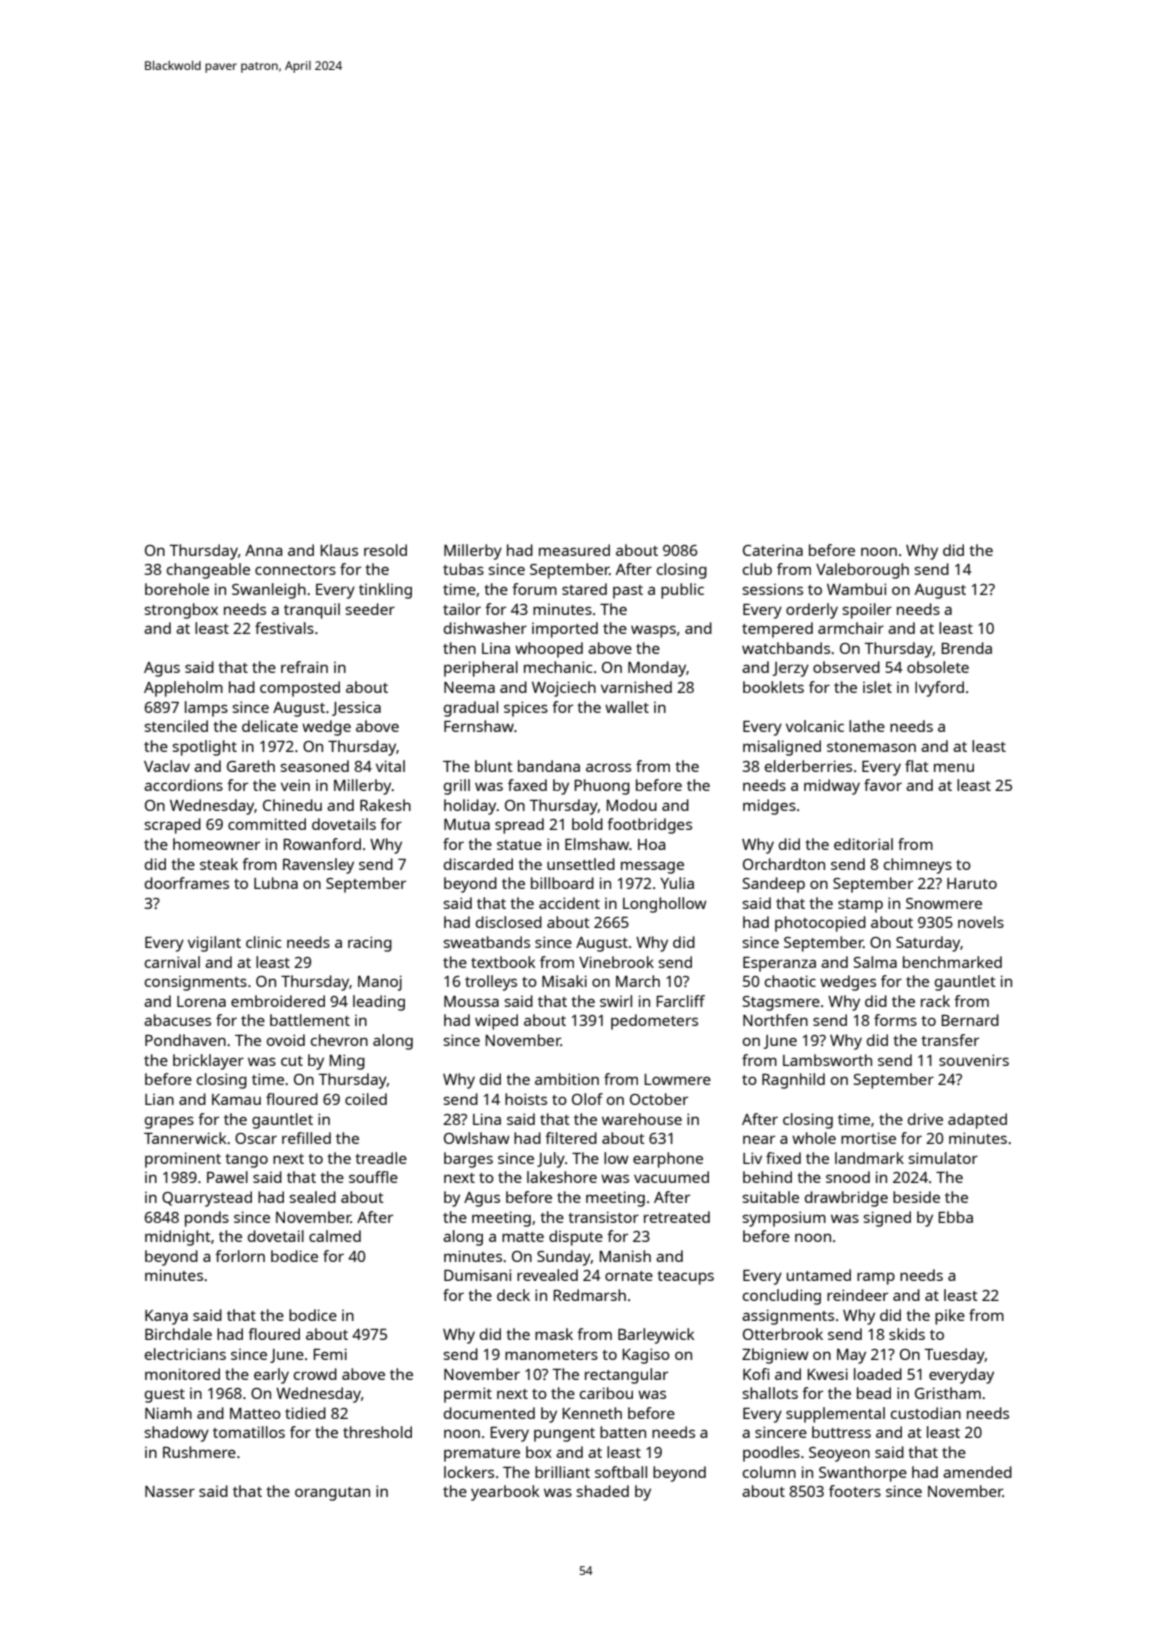 This image has width=1158, height=1638. I want to click on midnight, so click(178, 1238).
